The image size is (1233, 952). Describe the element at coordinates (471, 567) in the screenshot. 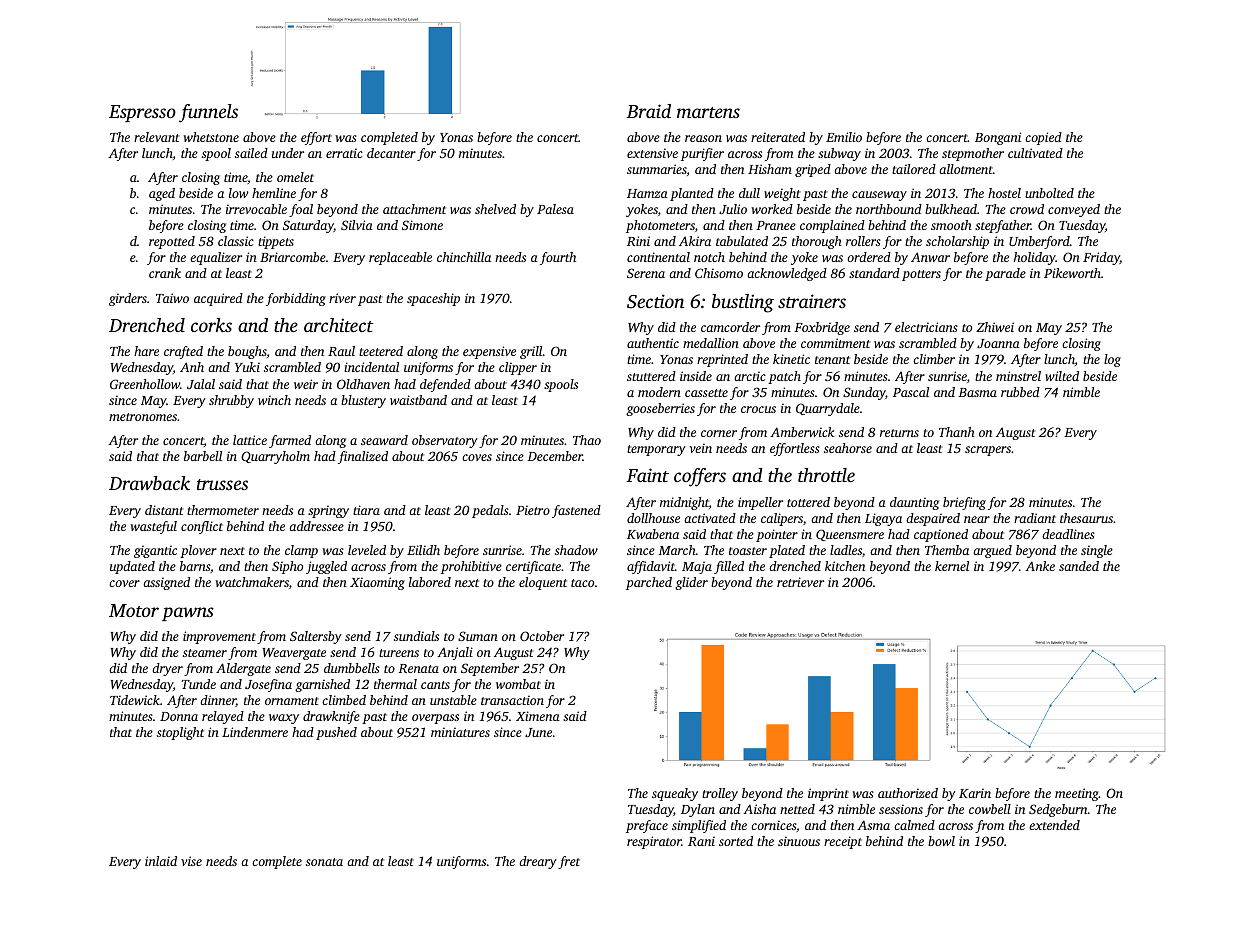

I see `prohibitive` at that location.
